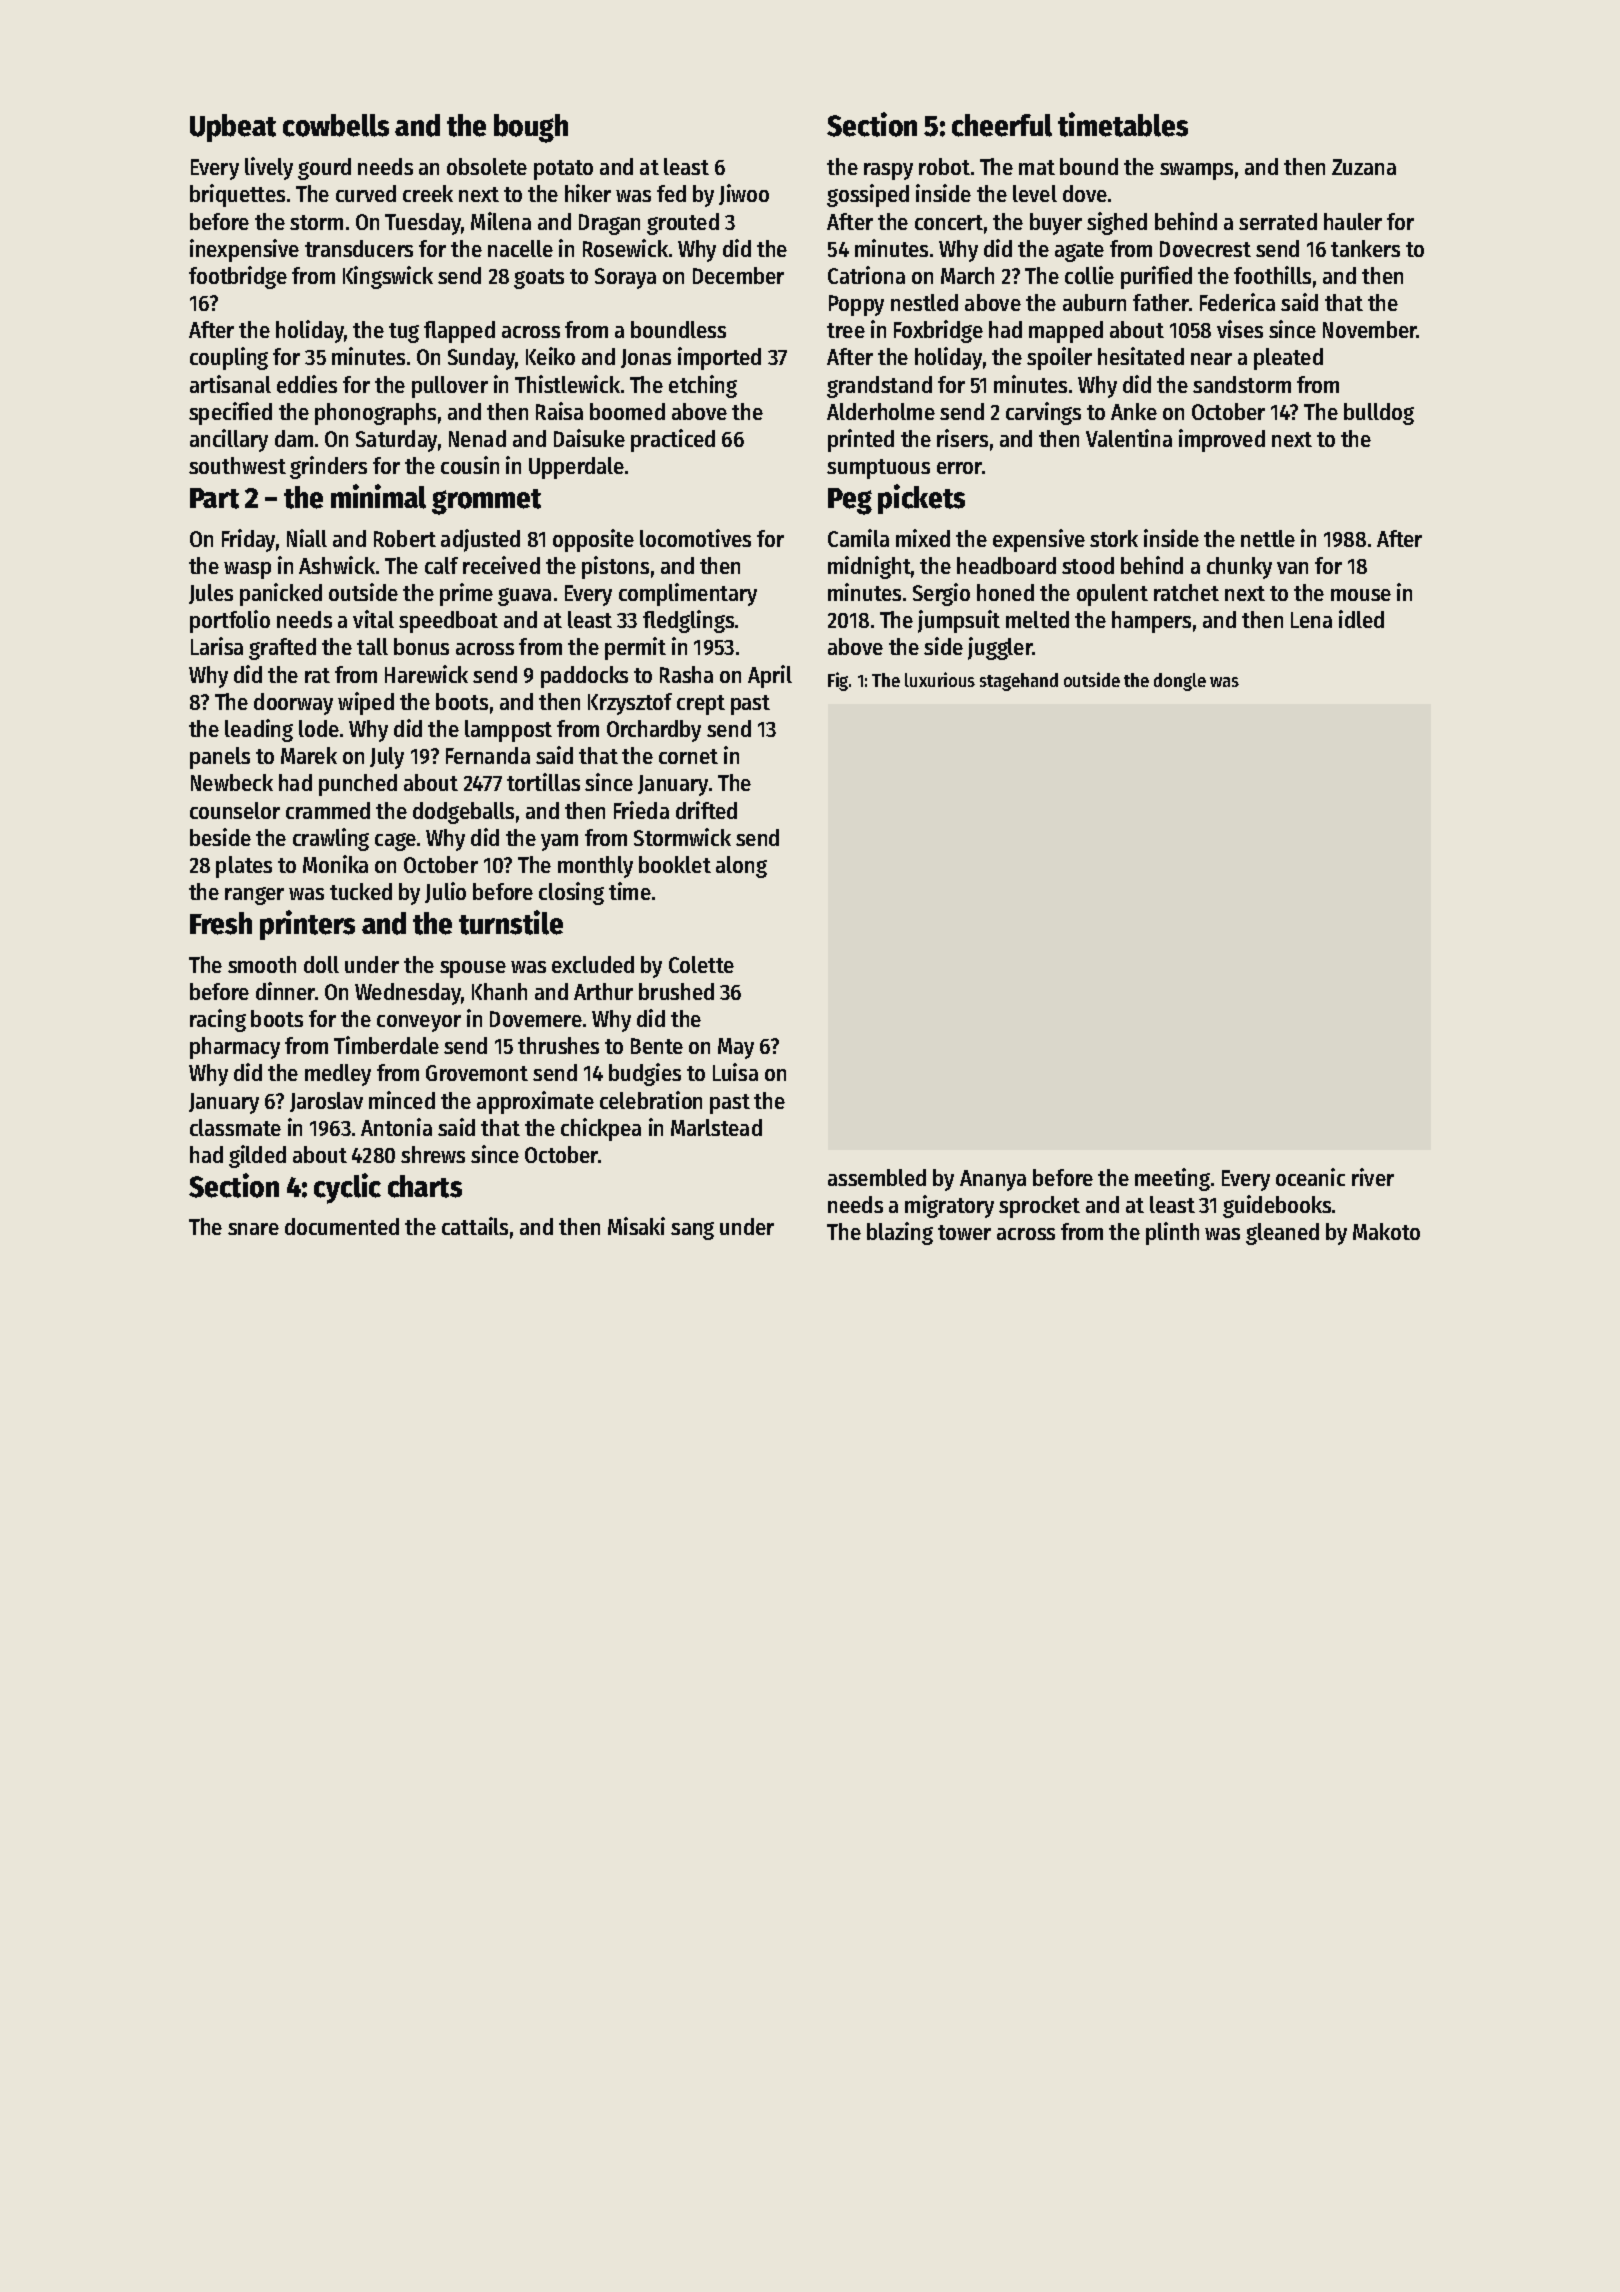  Describe the element at coordinates (475, 1226) in the image. I see `cattails` at that location.
